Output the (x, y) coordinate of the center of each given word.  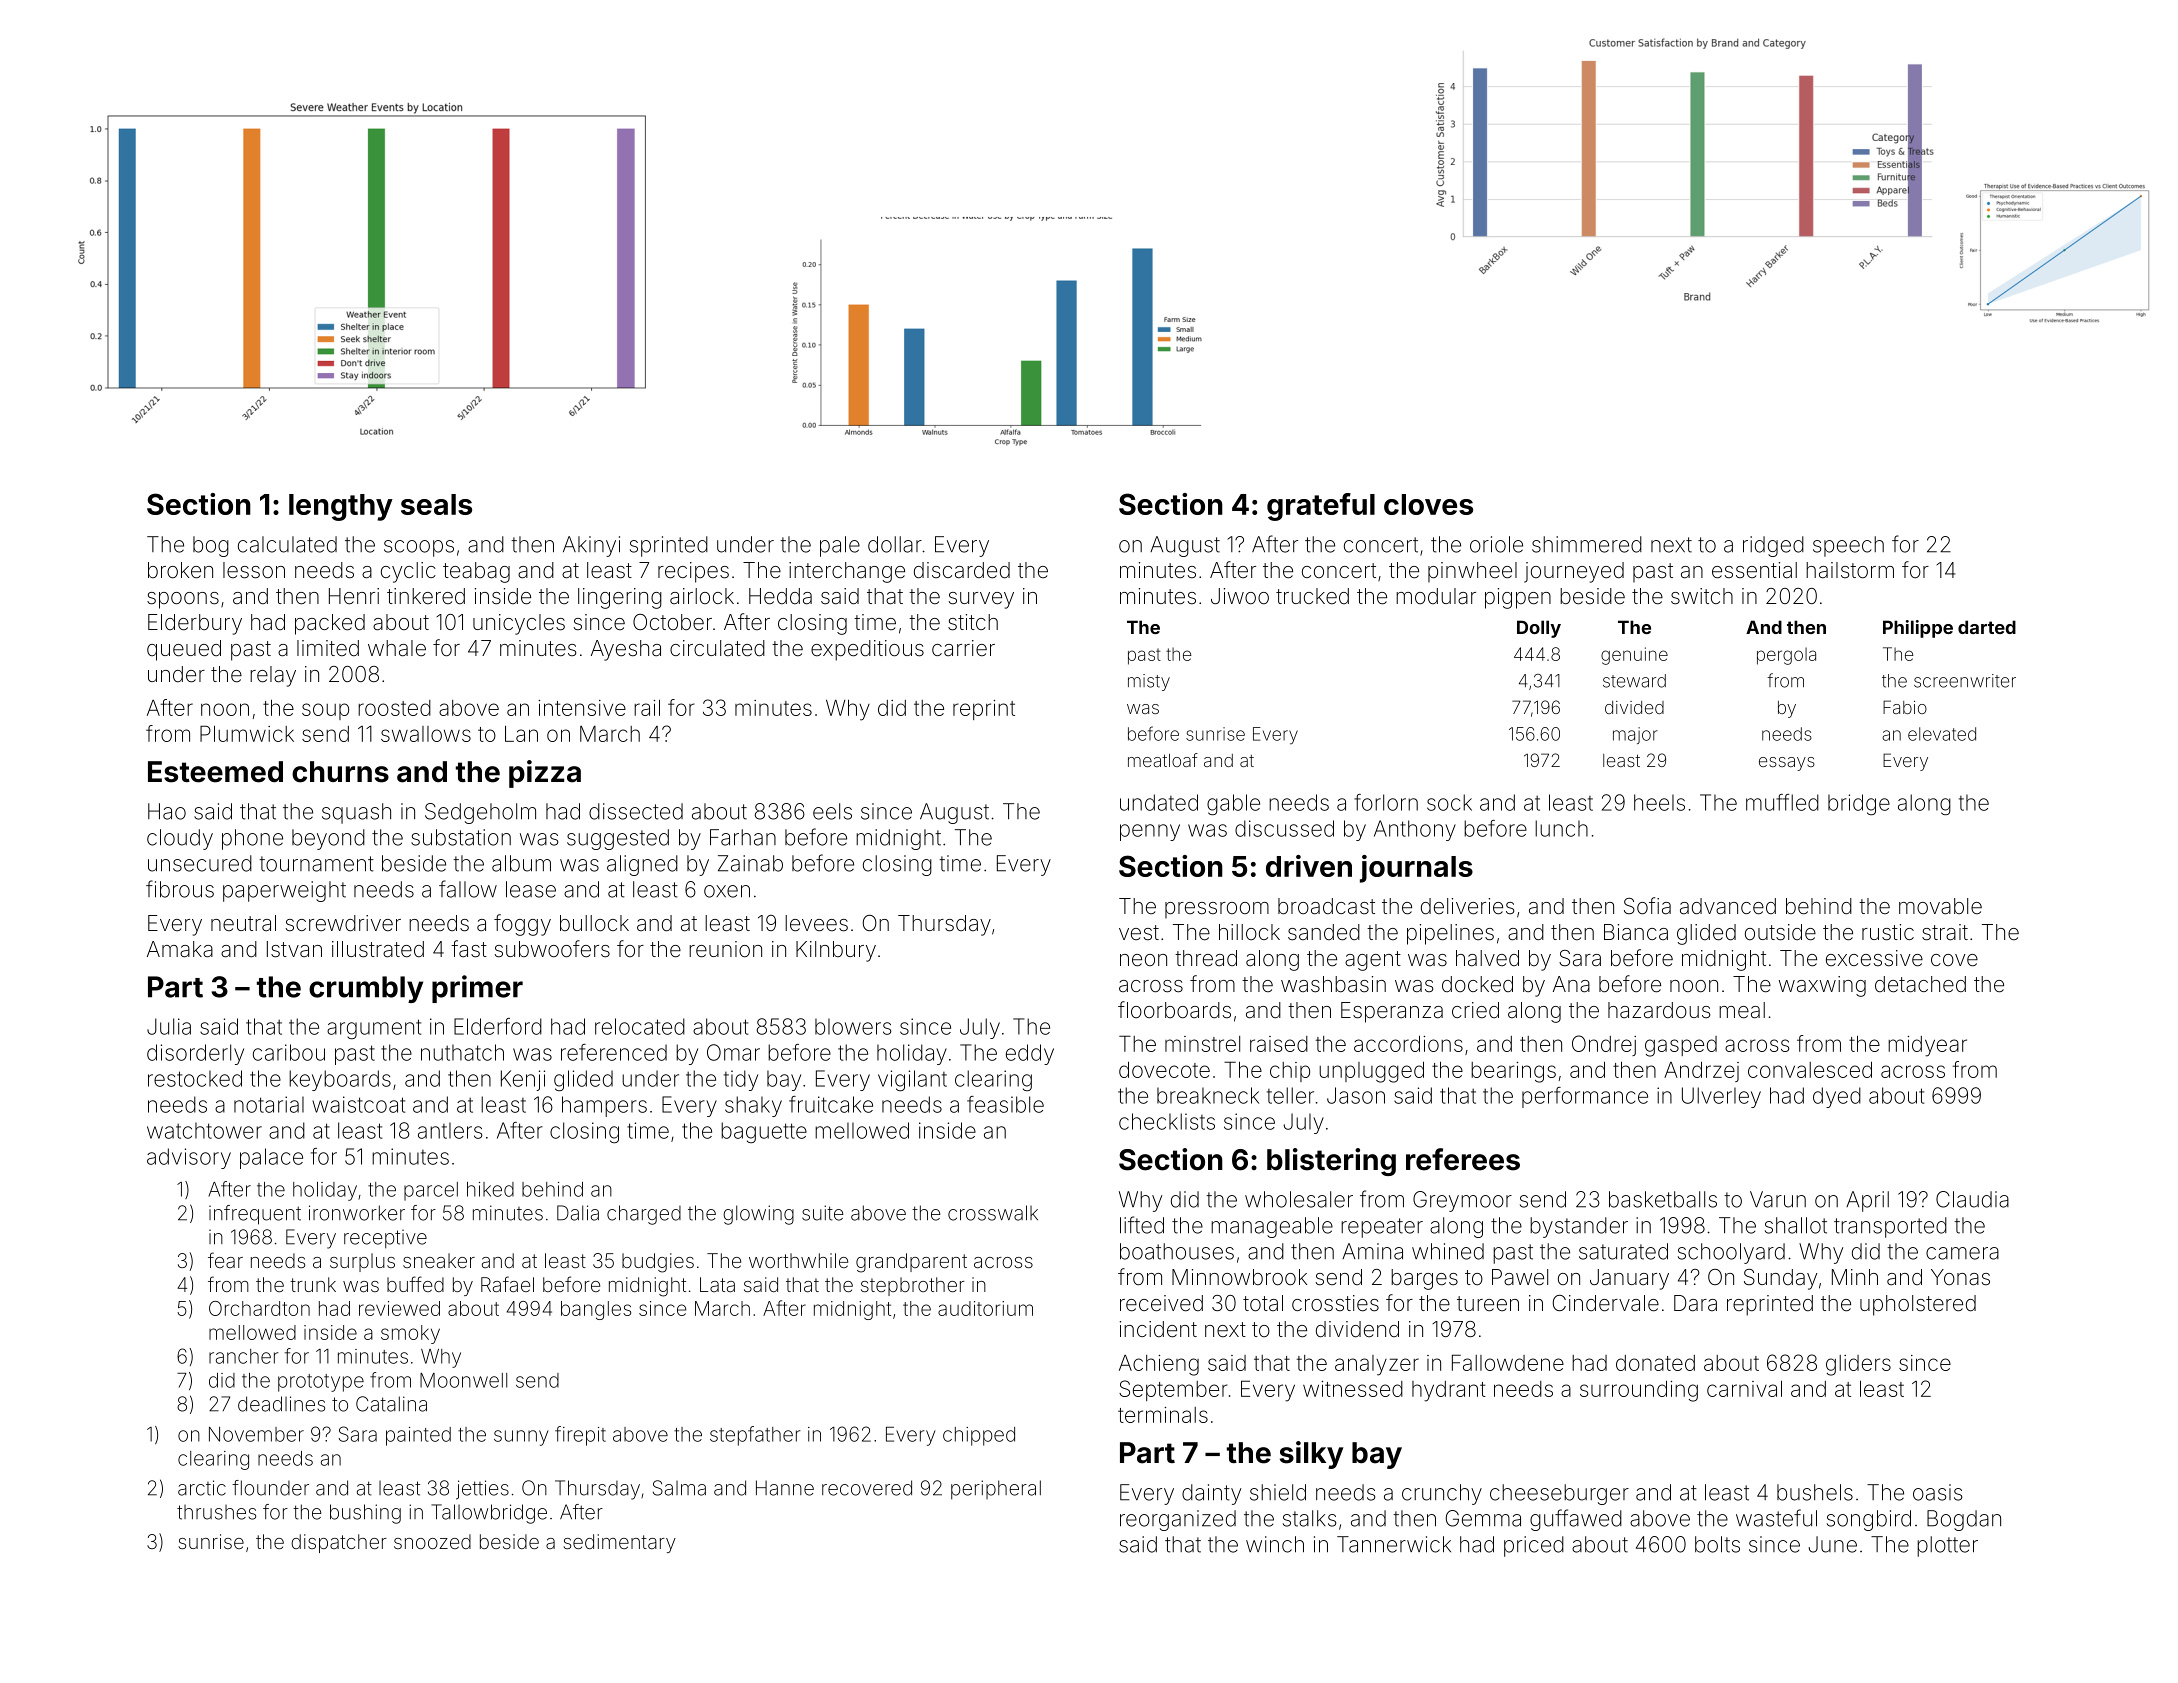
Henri (354, 596)
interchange (847, 572)
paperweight (284, 891)
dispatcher (339, 1543)
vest (1139, 933)
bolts (1717, 1544)
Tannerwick (1394, 1544)
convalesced (1810, 1070)
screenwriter (1965, 681)
